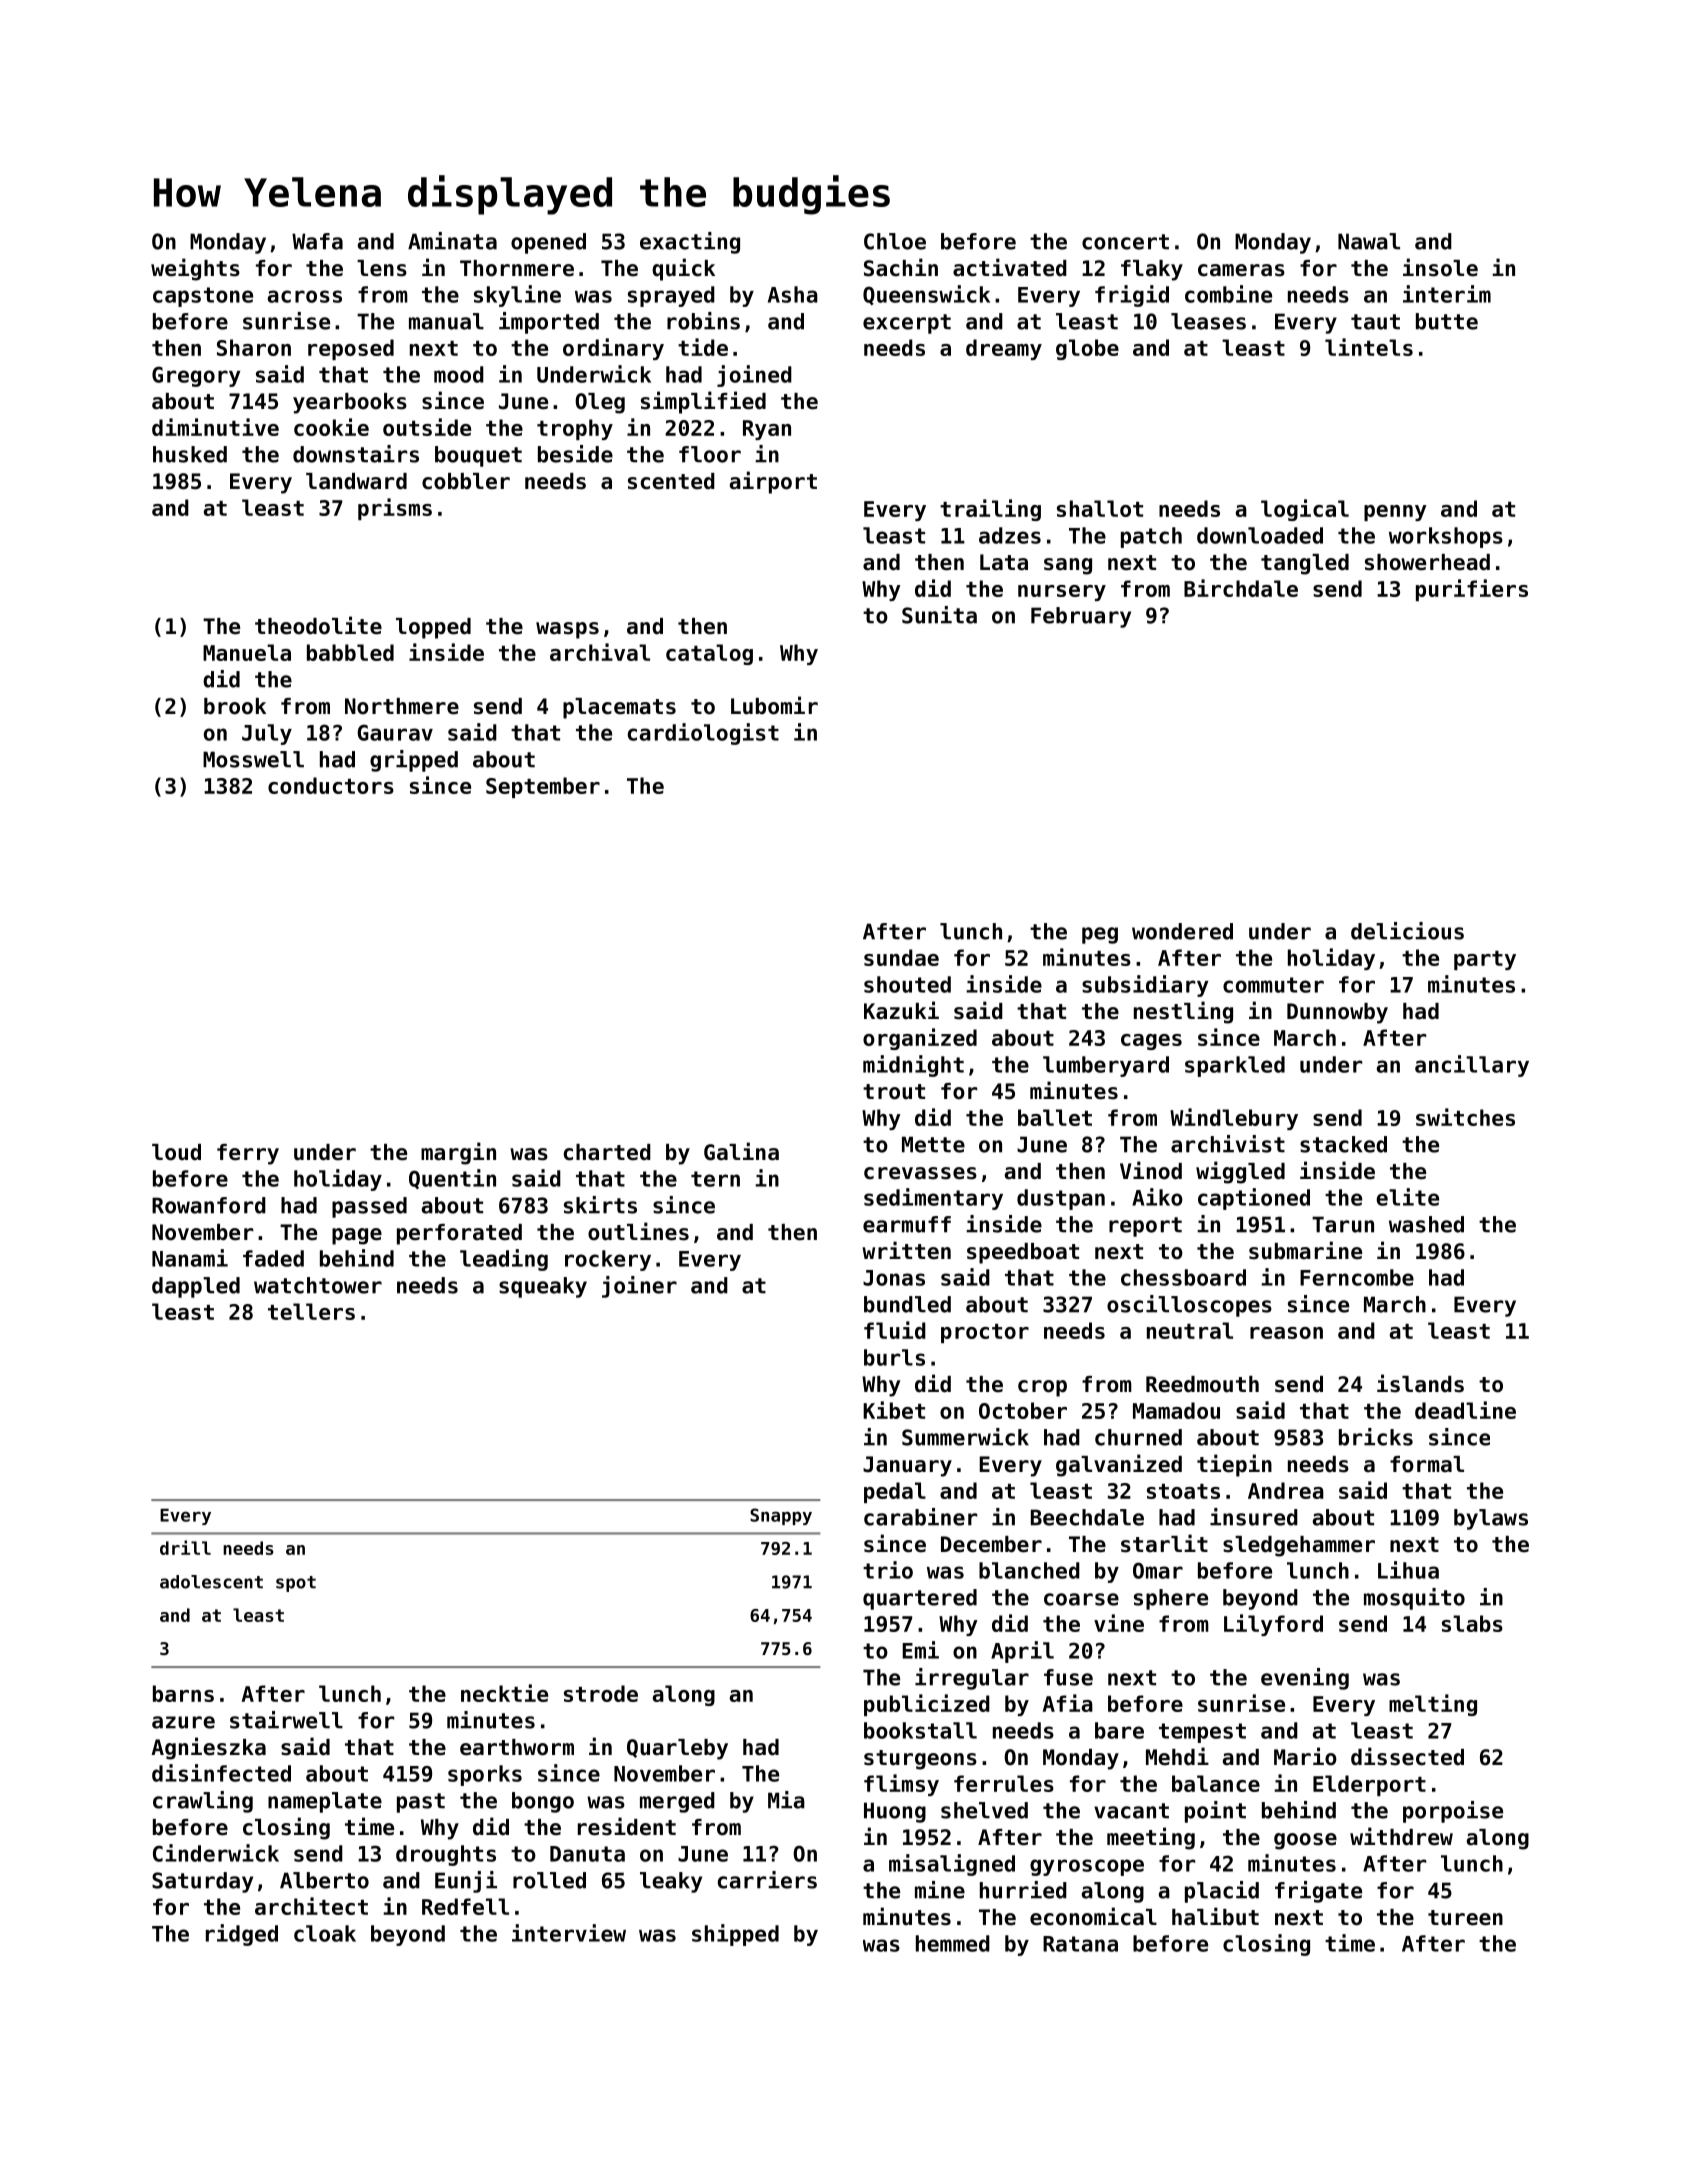  Describe the element at coordinates (894, 1410) in the document. I see `Kibet` at that location.
